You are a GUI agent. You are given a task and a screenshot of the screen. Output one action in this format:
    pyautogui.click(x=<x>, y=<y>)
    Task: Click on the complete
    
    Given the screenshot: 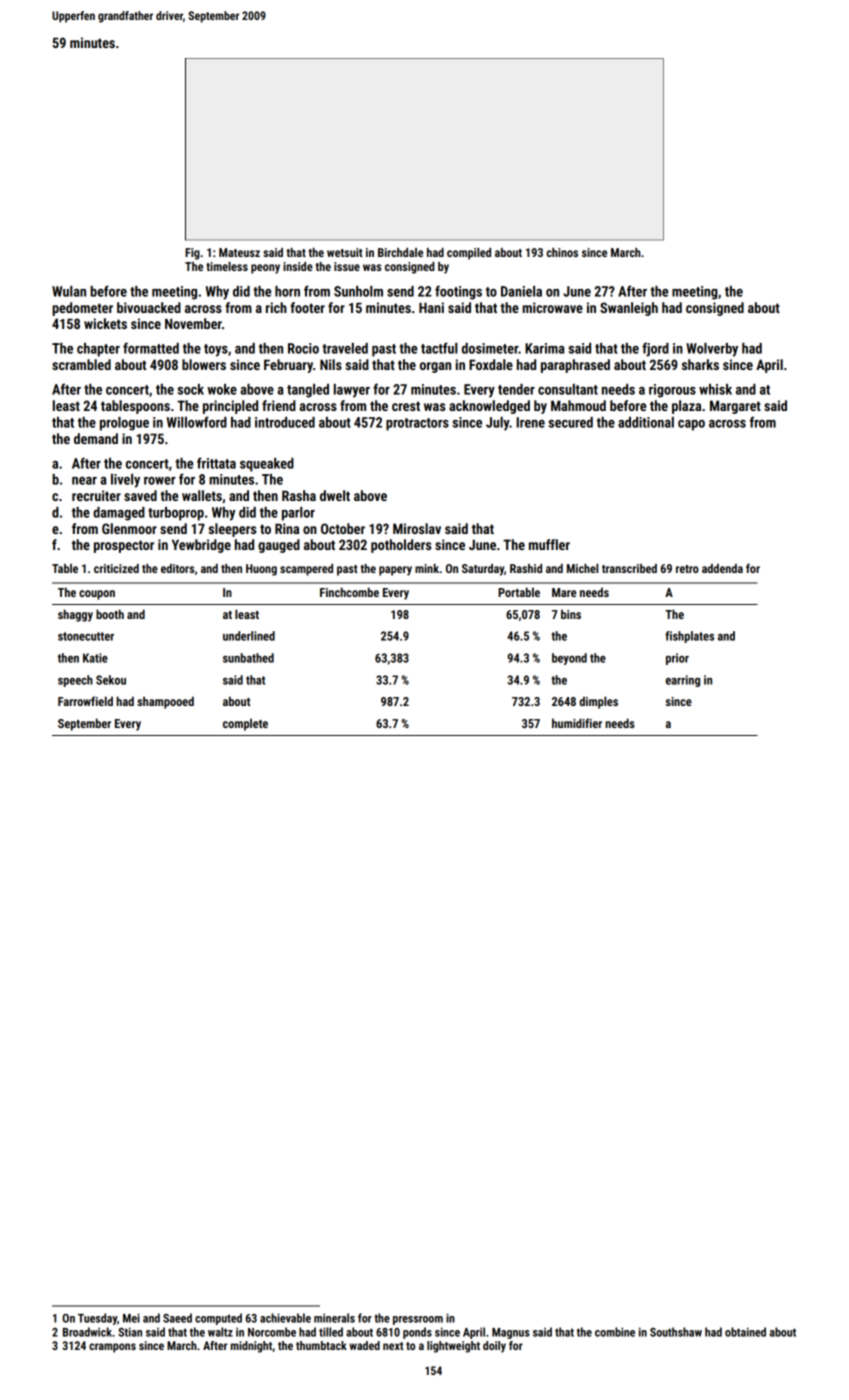 What is the action you would take?
    pyautogui.click(x=245, y=724)
